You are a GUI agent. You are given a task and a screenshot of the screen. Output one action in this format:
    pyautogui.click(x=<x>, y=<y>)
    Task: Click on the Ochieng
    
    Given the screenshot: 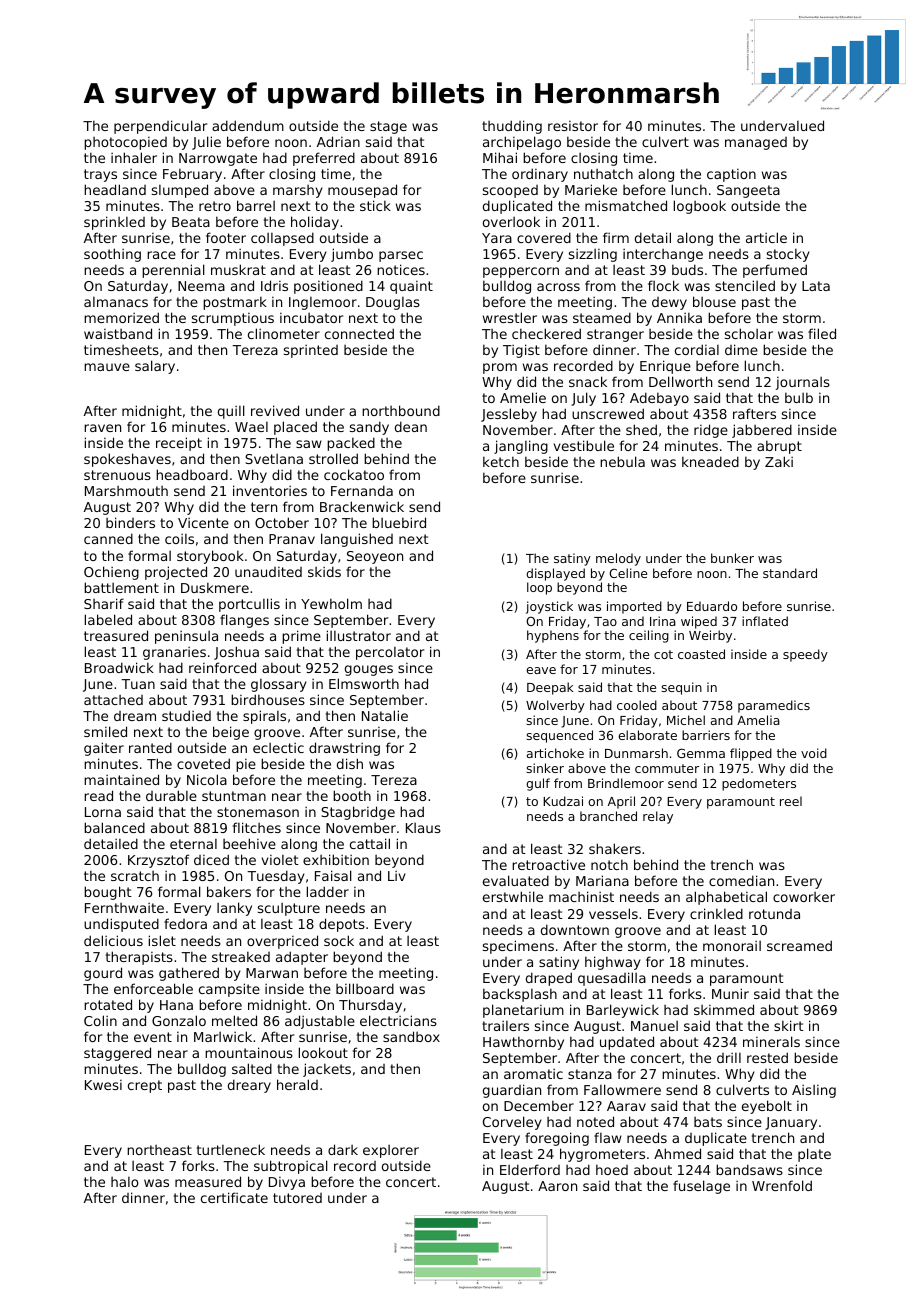 What is the action you would take?
    pyautogui.click(x=111, y=573)
